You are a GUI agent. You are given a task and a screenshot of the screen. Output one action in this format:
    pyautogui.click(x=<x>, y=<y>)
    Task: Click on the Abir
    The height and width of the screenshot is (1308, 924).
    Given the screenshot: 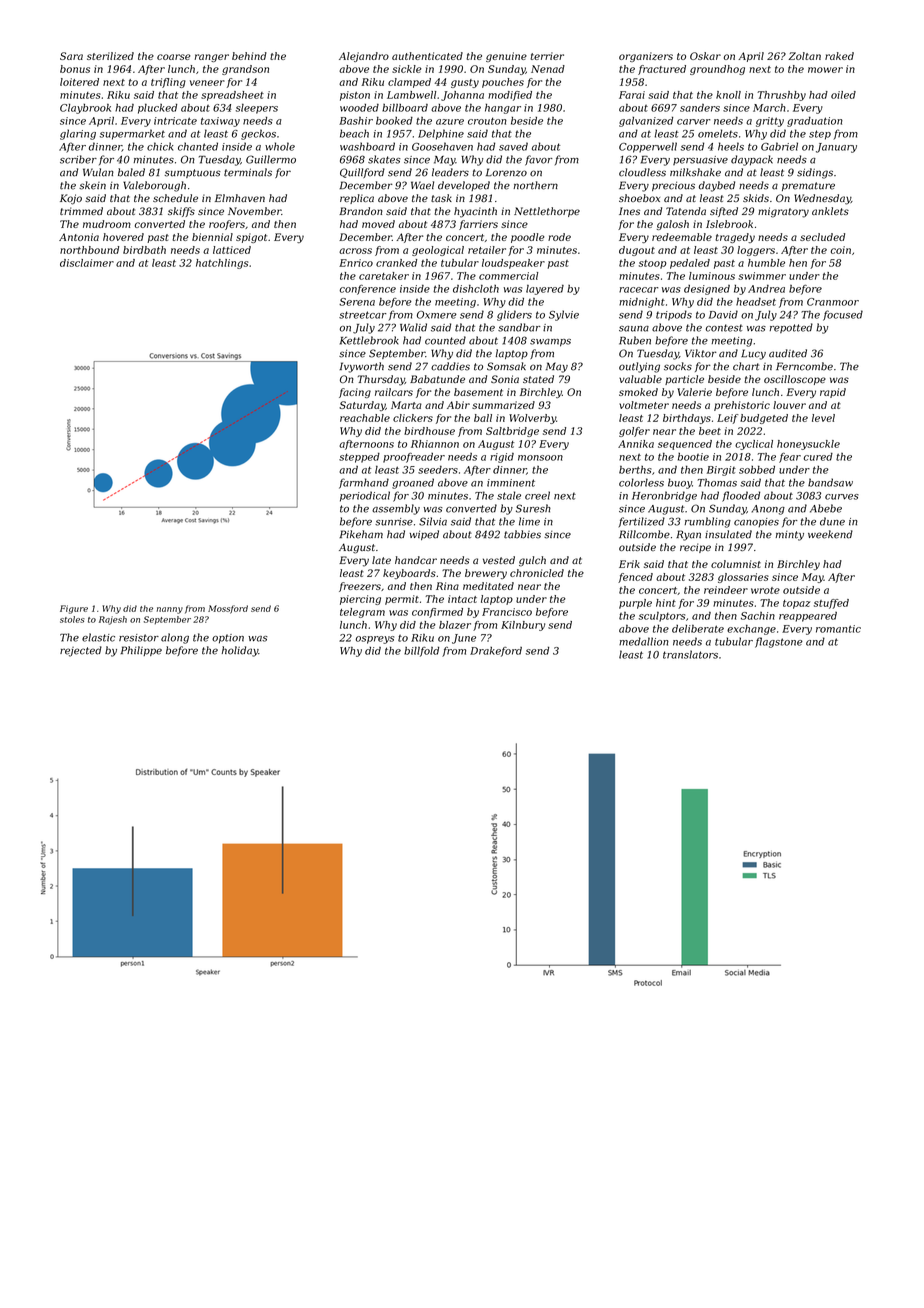 What is the action you would take?
    pyautogui.click(x=458, y=405)
